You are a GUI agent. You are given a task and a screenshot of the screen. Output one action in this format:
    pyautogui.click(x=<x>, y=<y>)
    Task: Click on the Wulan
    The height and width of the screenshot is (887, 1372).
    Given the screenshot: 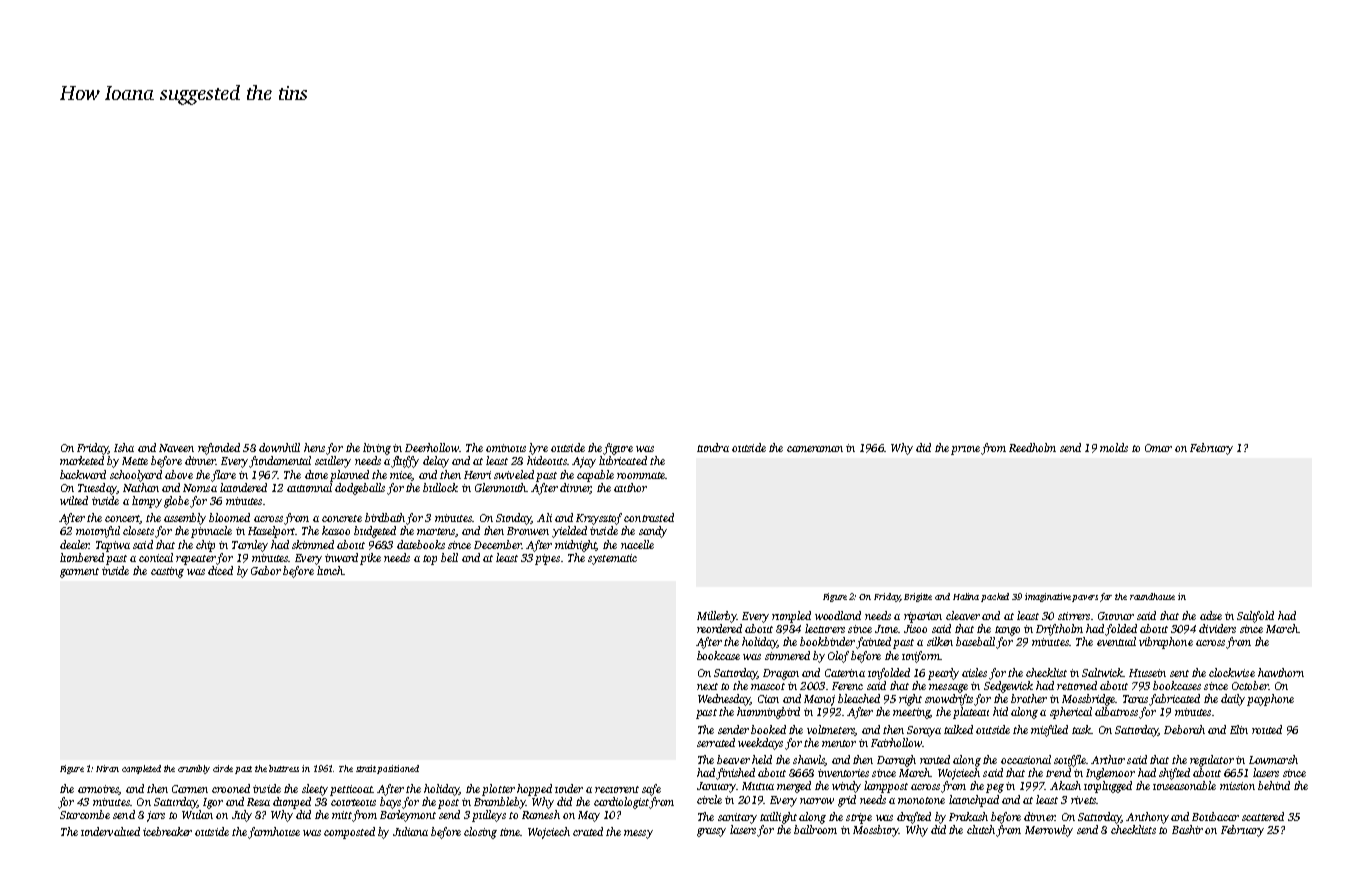 What is the action you would take?
    pyautogui.click(x=197, y=814)
